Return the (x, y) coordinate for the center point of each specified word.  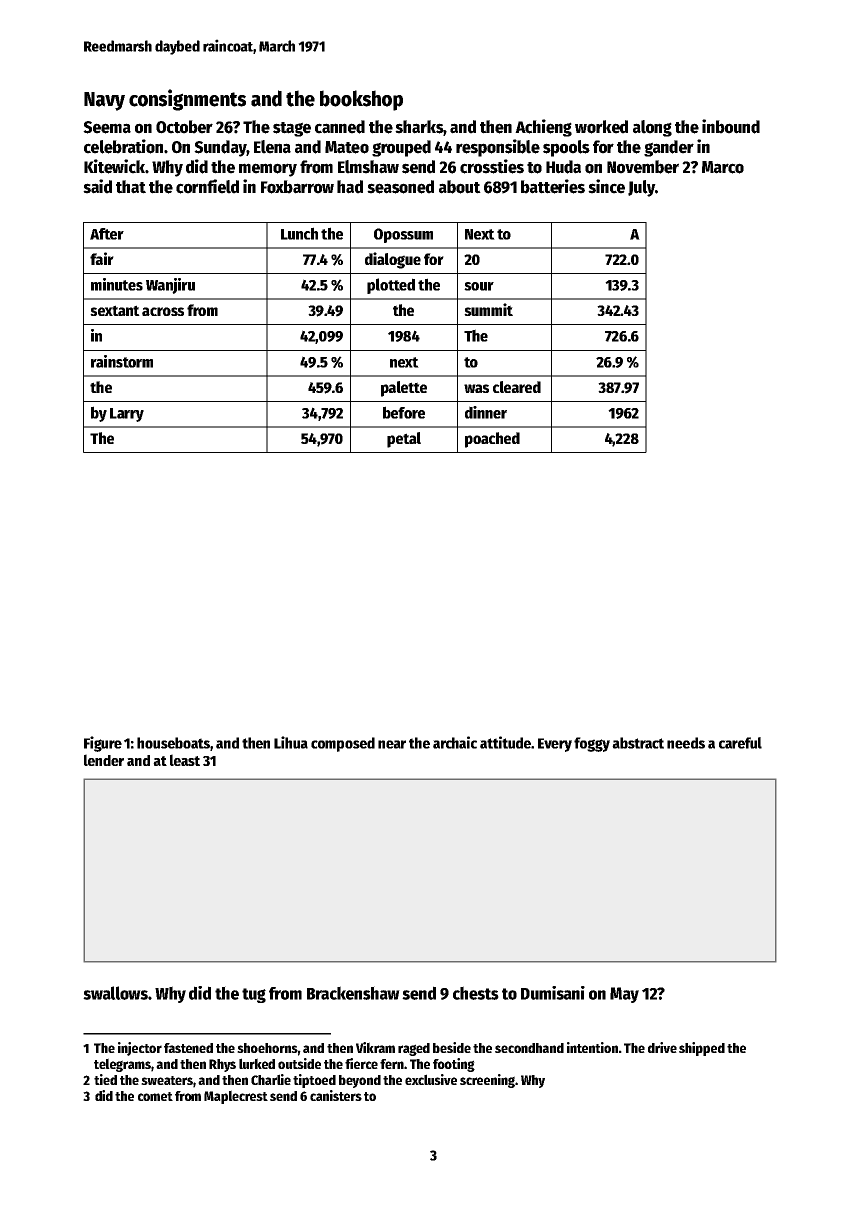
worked (601, 127)
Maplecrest (236, 1097)
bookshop (361, 100)
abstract (638, 743)
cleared (517, 387)
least (185, 760)
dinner (486, 412)
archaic (455, 742)
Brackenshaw (353, 993)
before (404, 412)
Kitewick (114, 166)
